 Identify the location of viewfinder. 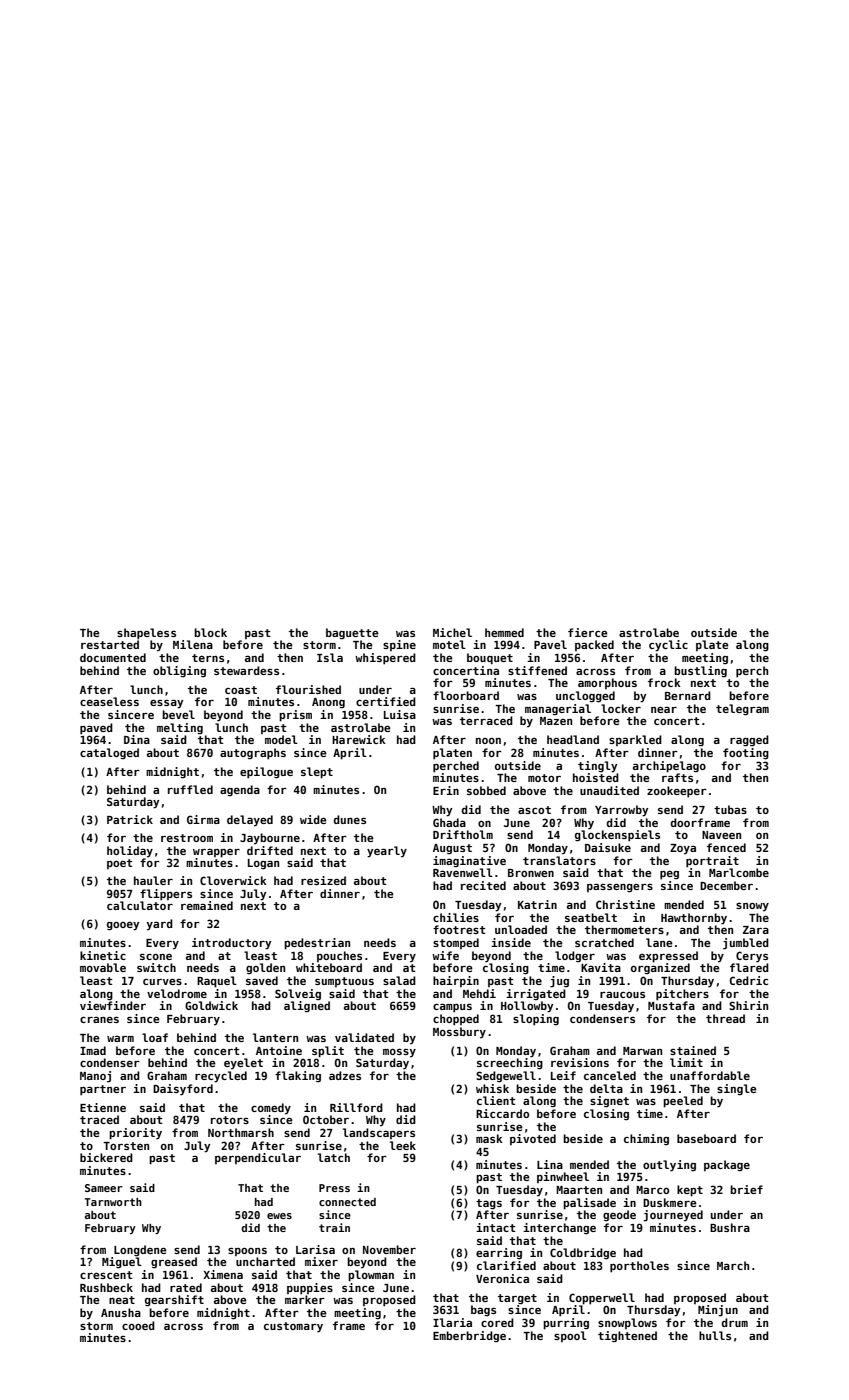
(113, 1005).
